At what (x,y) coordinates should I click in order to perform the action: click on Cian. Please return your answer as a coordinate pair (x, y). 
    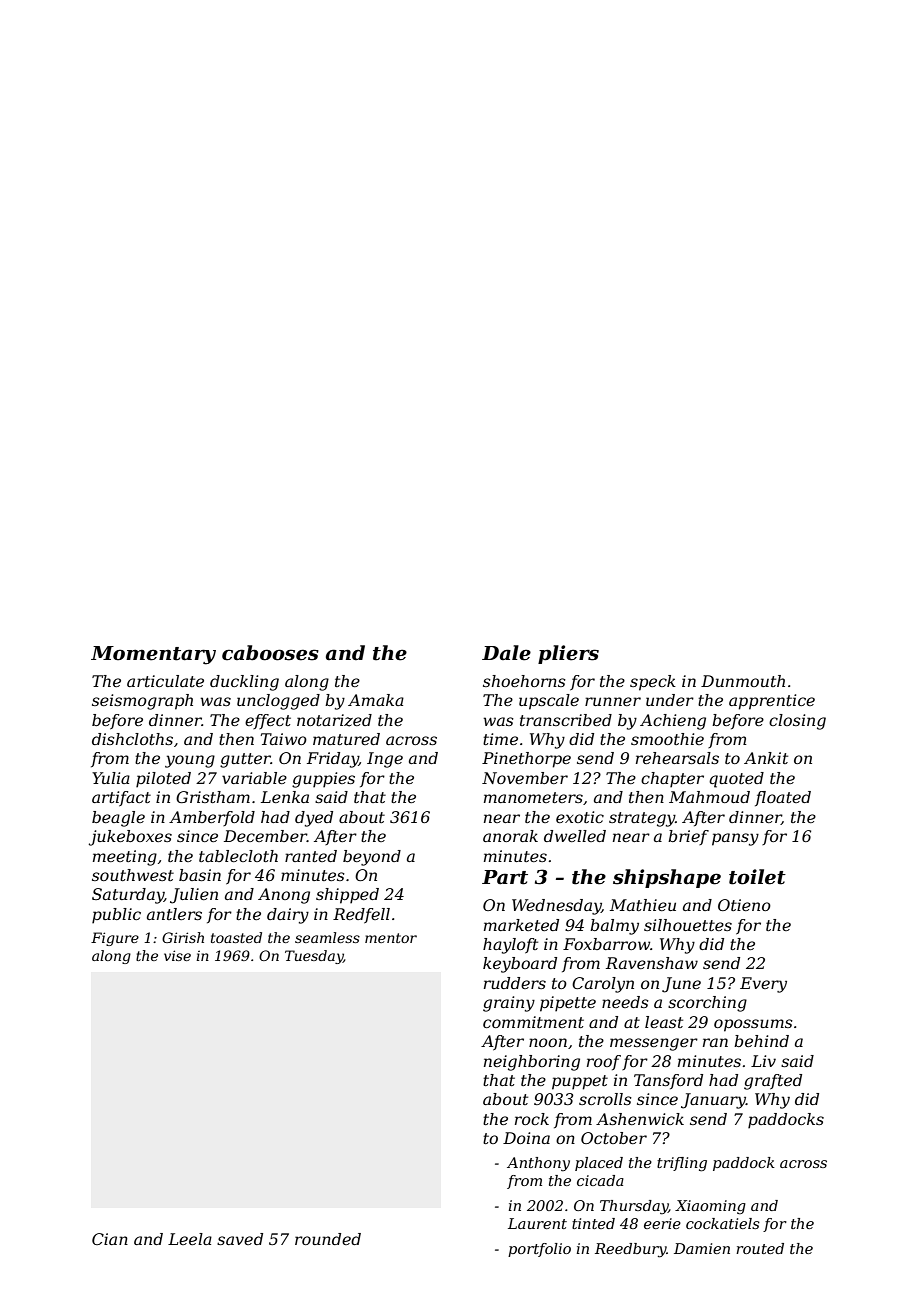
    Looking at the image, I should click on (110, 1239).
